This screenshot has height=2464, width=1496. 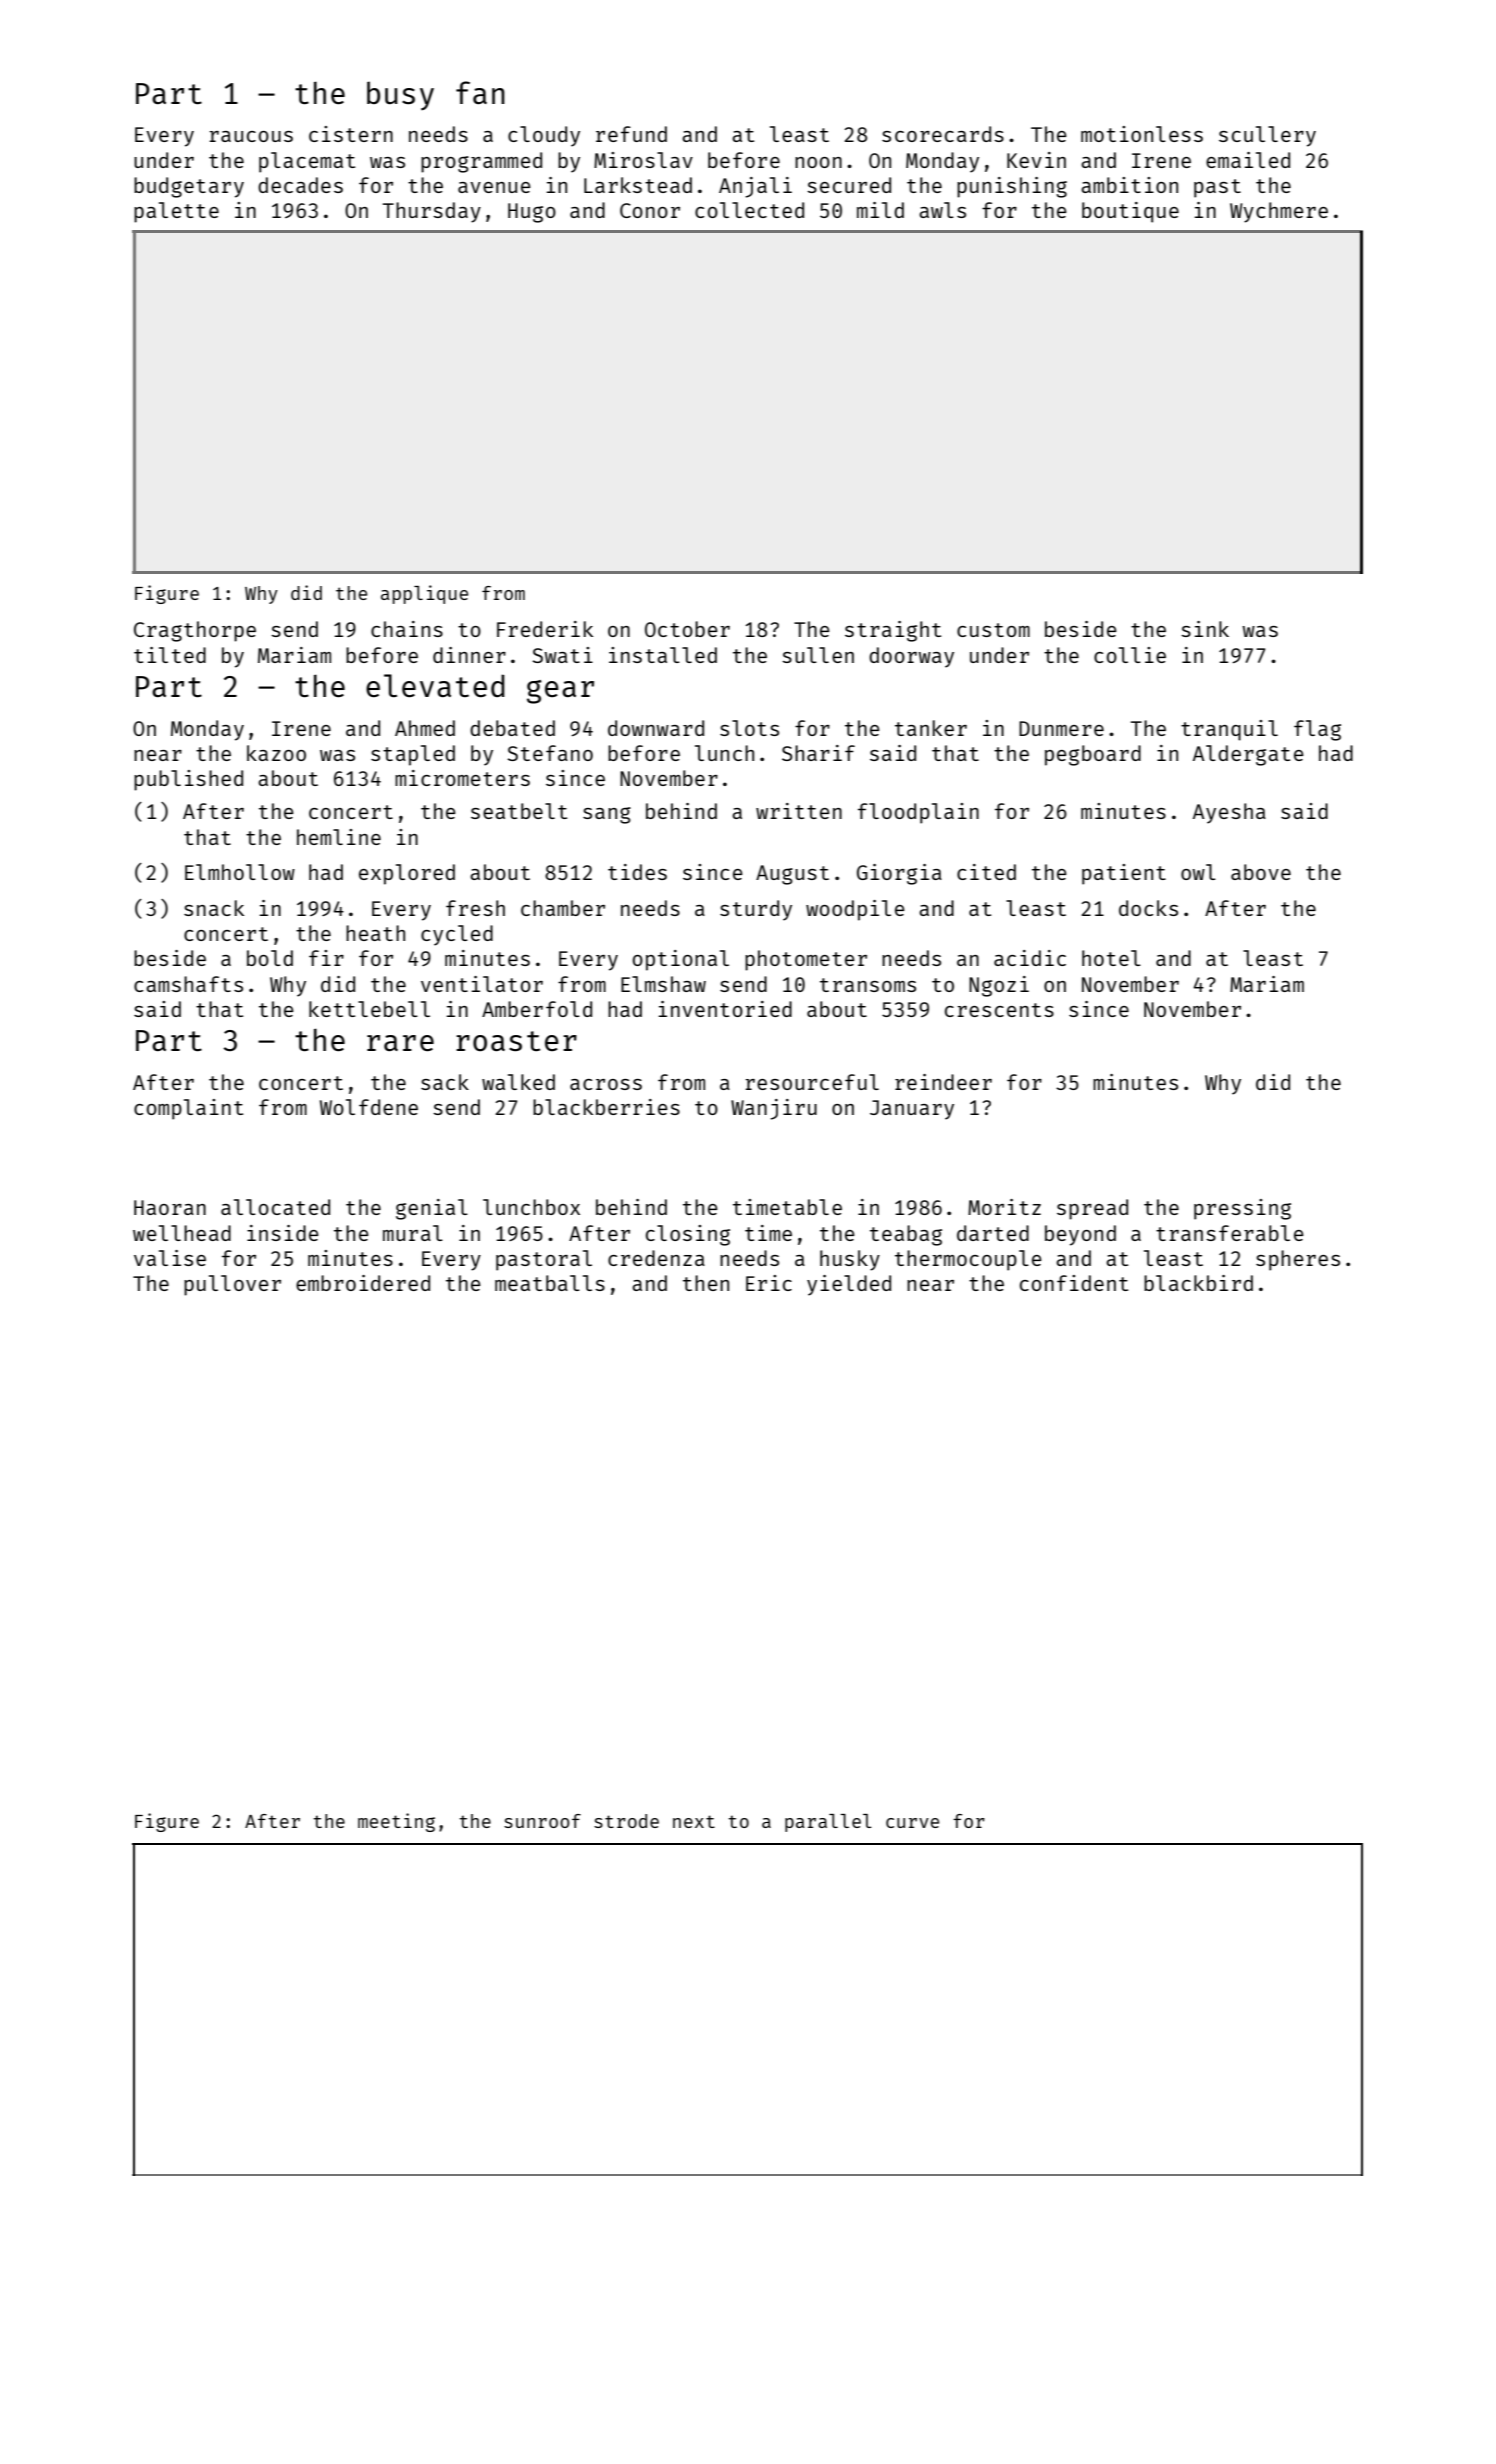 What do you see at coordinates (188, 1109) in the screenshot?
I see `complaint` at bounding box center [188, 1109].
